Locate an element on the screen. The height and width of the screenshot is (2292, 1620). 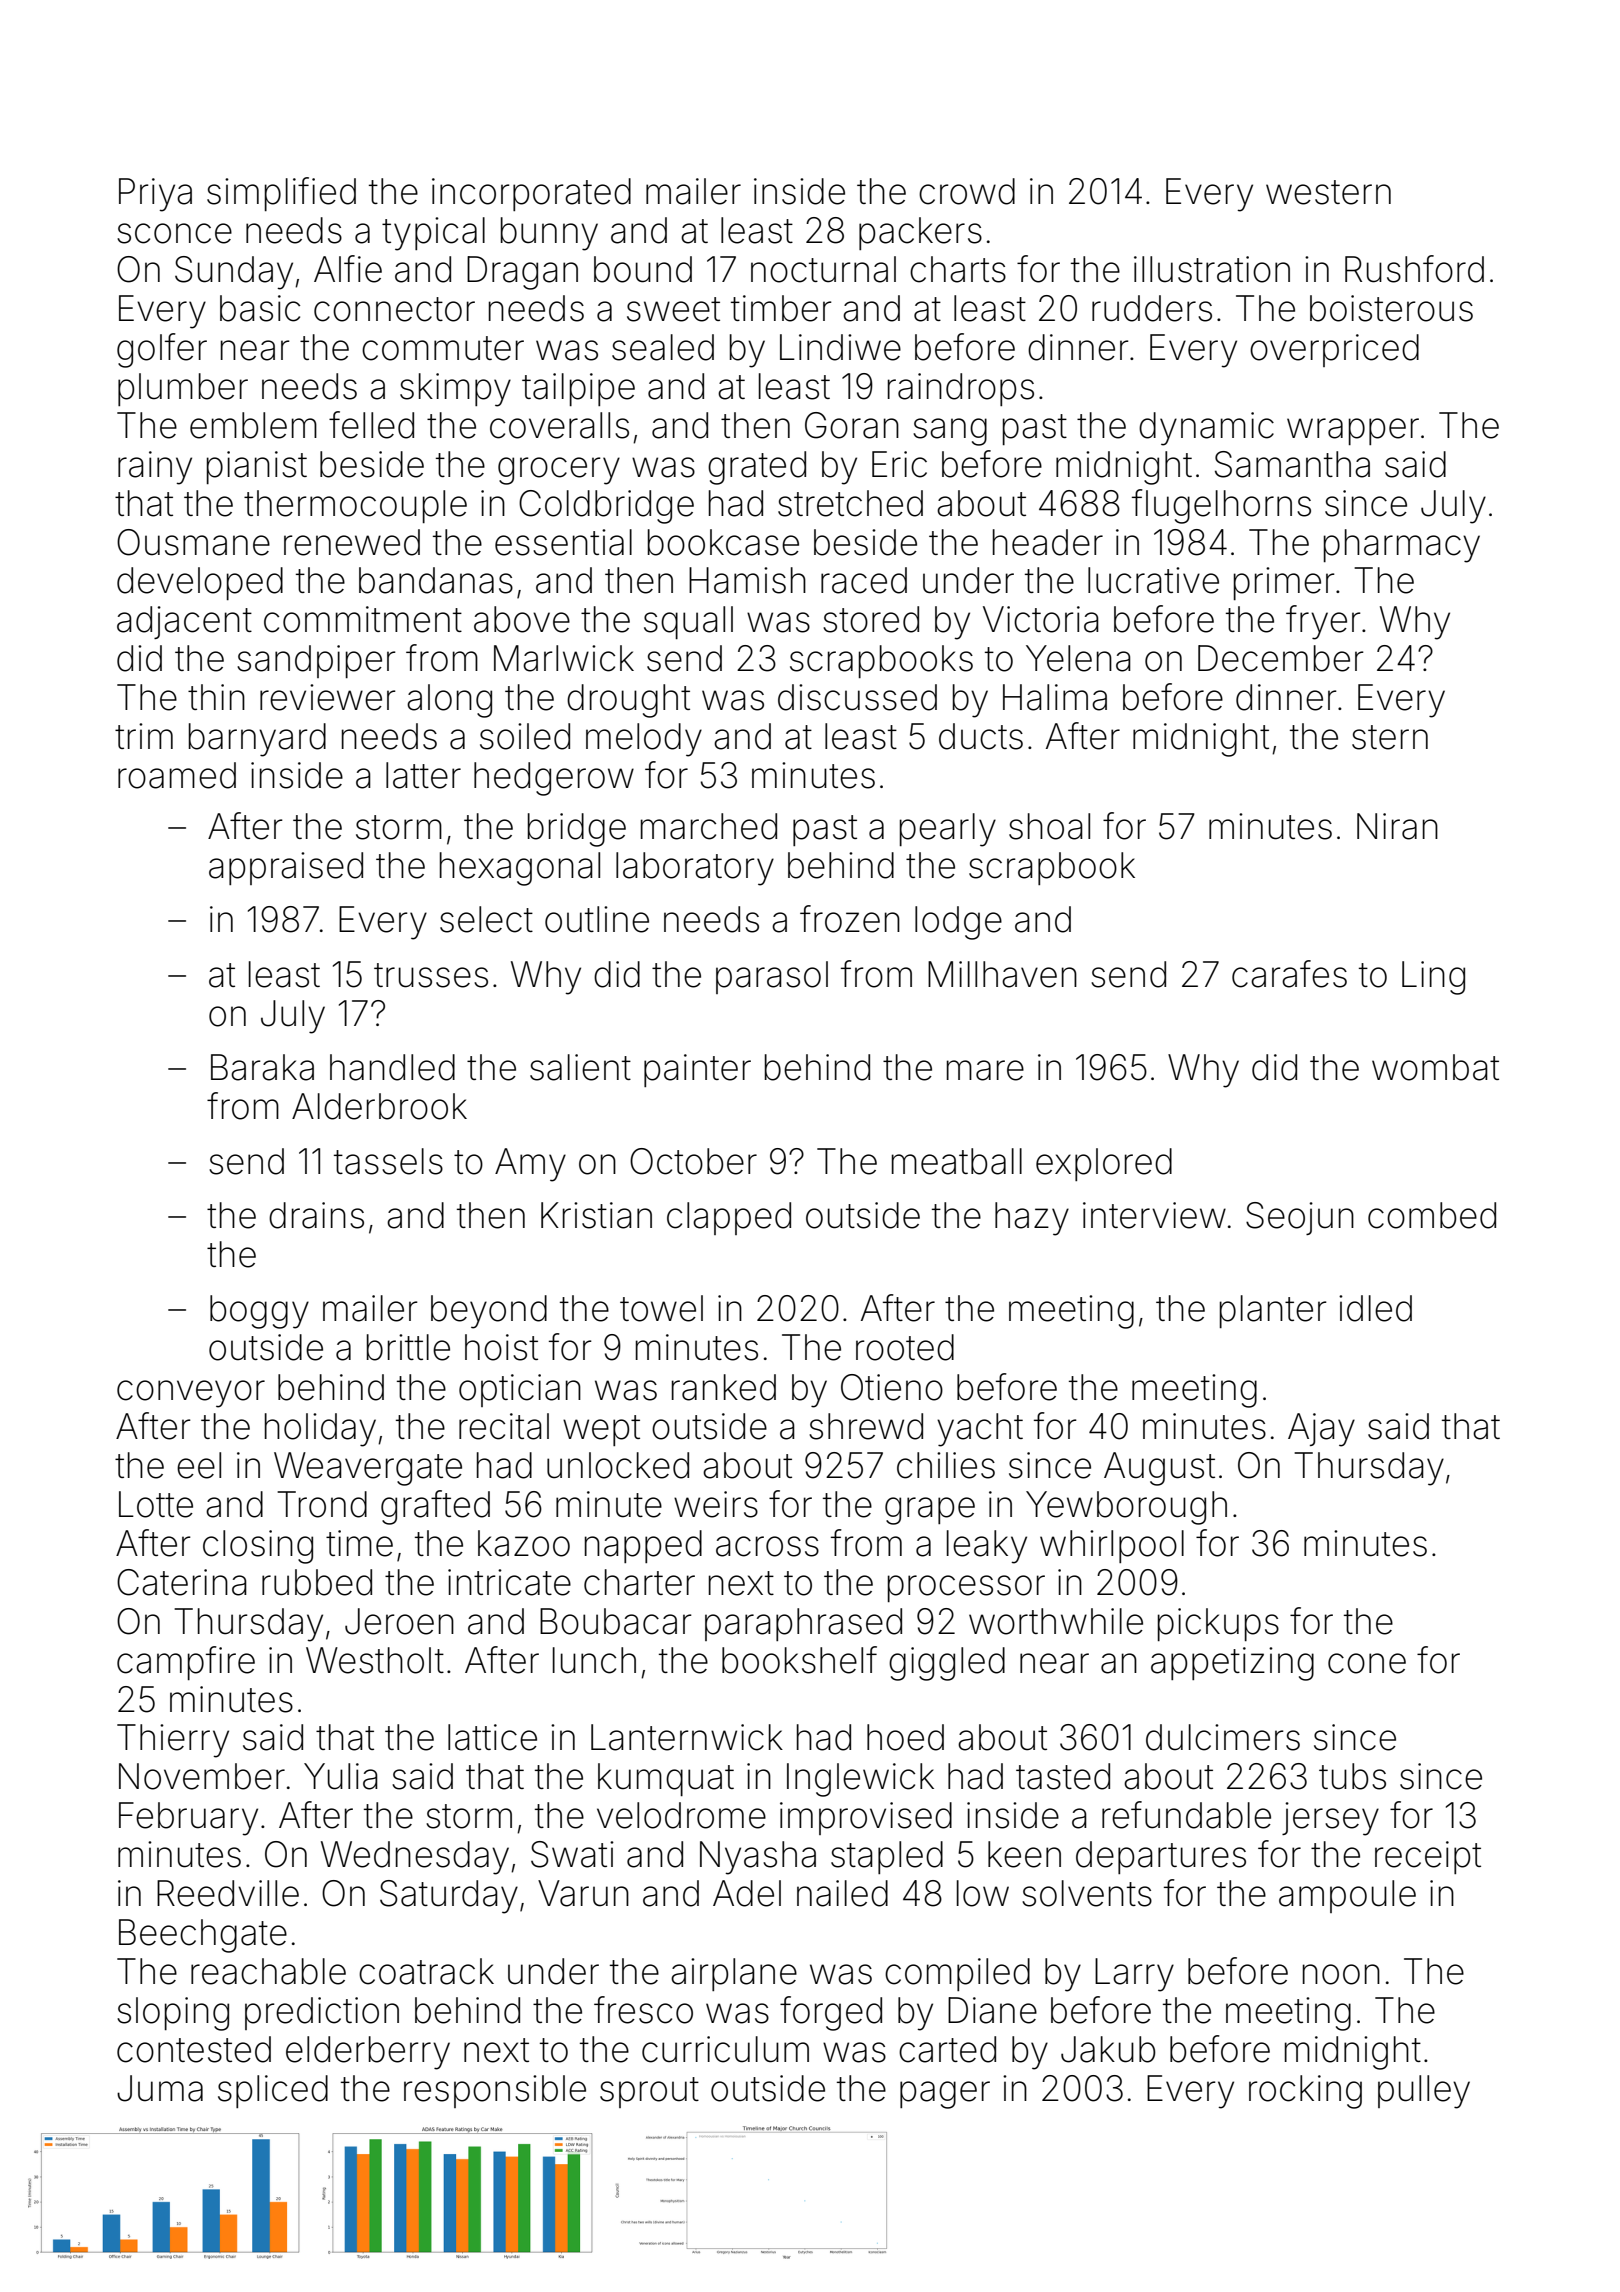
carafes is located at coordinates (1289, 974).
